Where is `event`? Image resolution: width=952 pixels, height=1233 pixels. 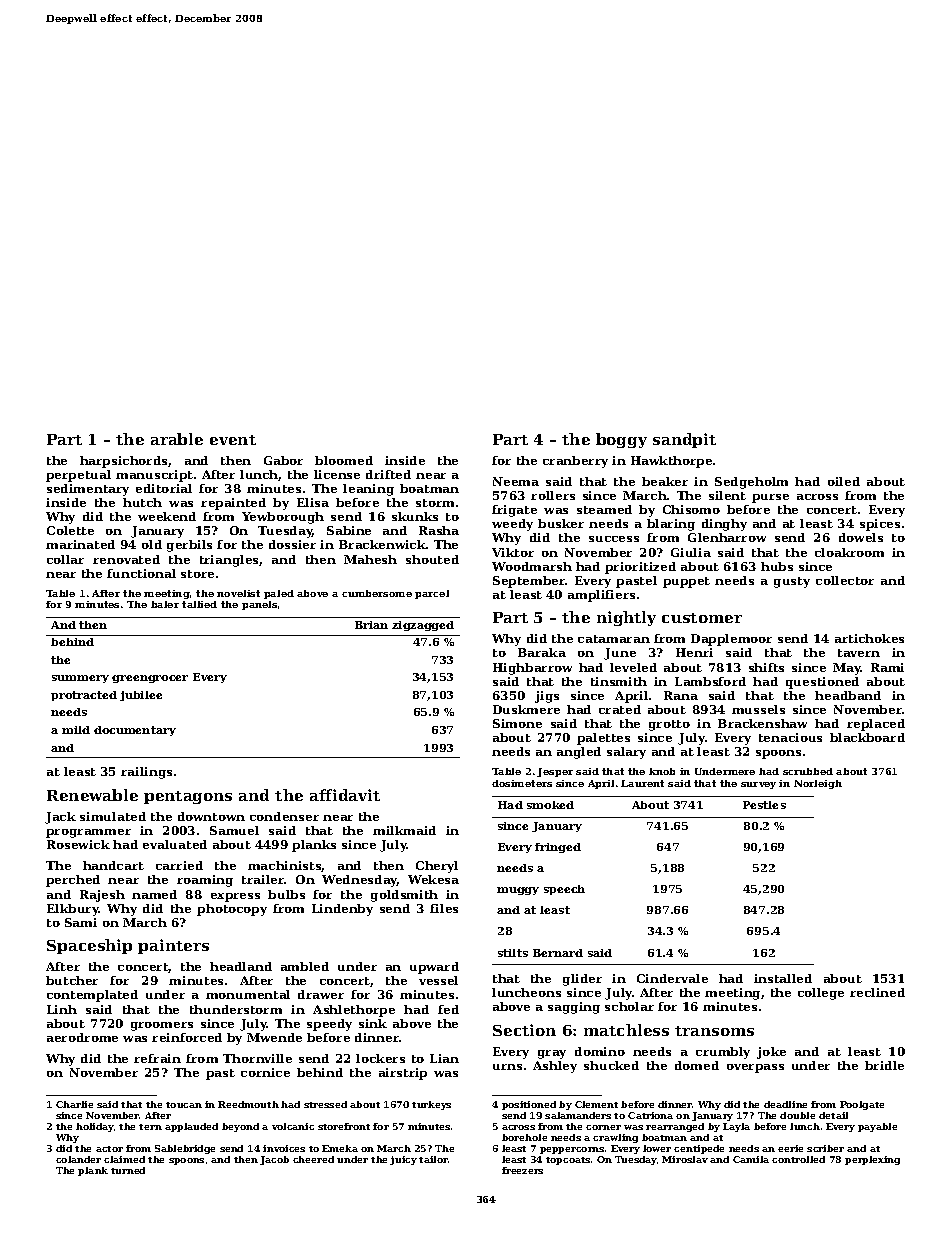
event is located at coordinates (233, 440).
